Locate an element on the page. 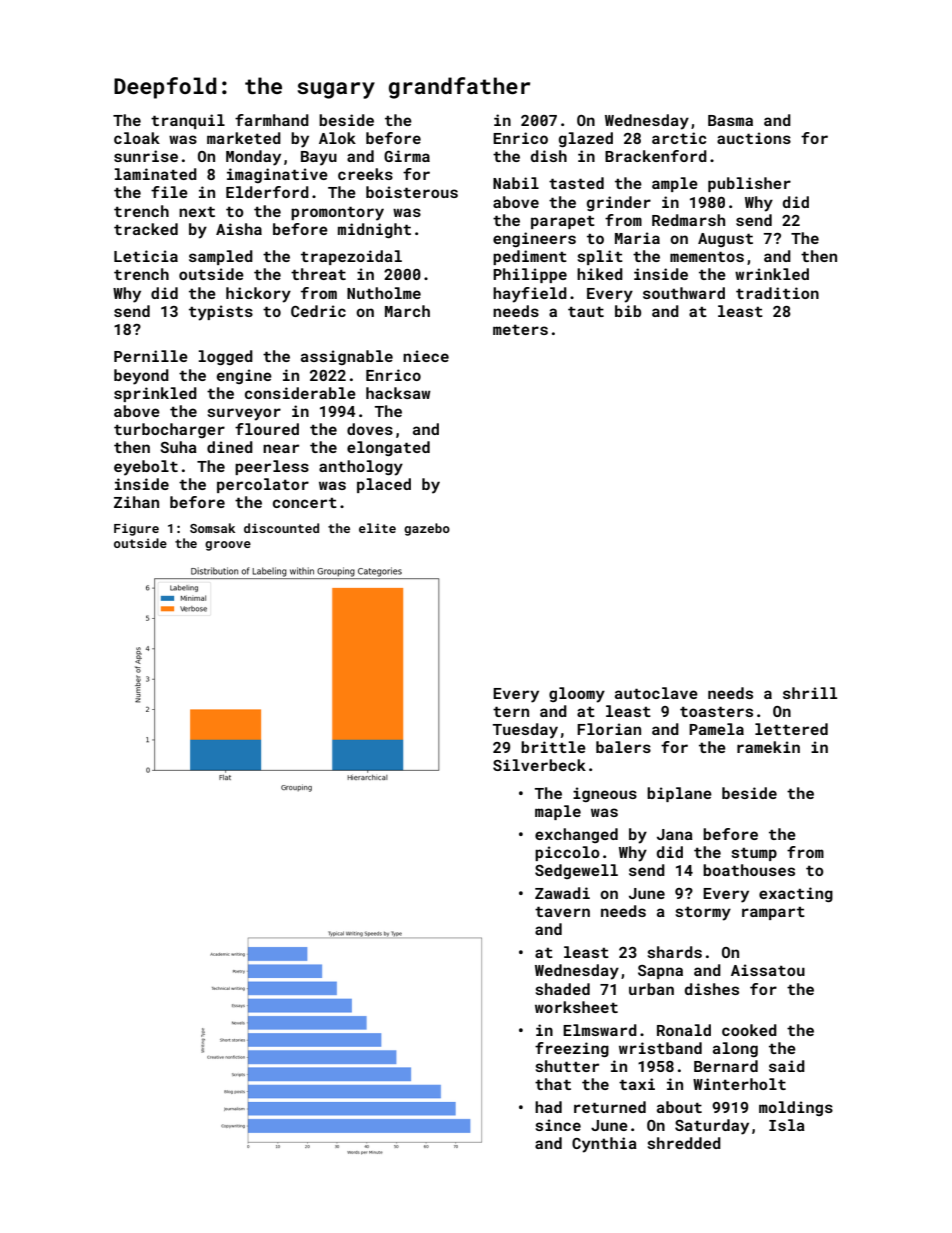 This image has height=1233, width=952. since is located at coordinates (558, 1125).
